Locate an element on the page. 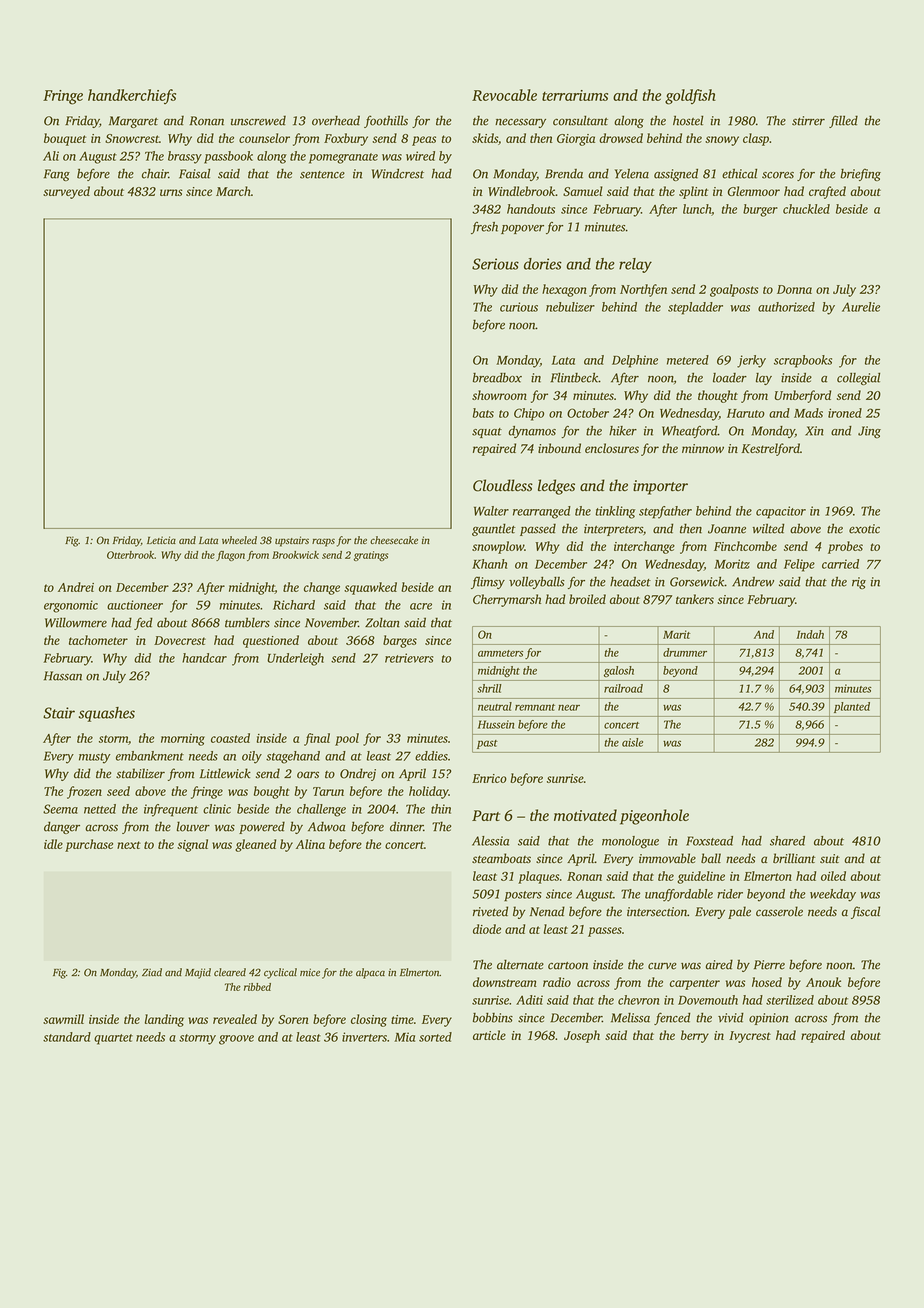 The width and height of the document is (924, 1308). interpreters is located at coordinates (613, 530).
